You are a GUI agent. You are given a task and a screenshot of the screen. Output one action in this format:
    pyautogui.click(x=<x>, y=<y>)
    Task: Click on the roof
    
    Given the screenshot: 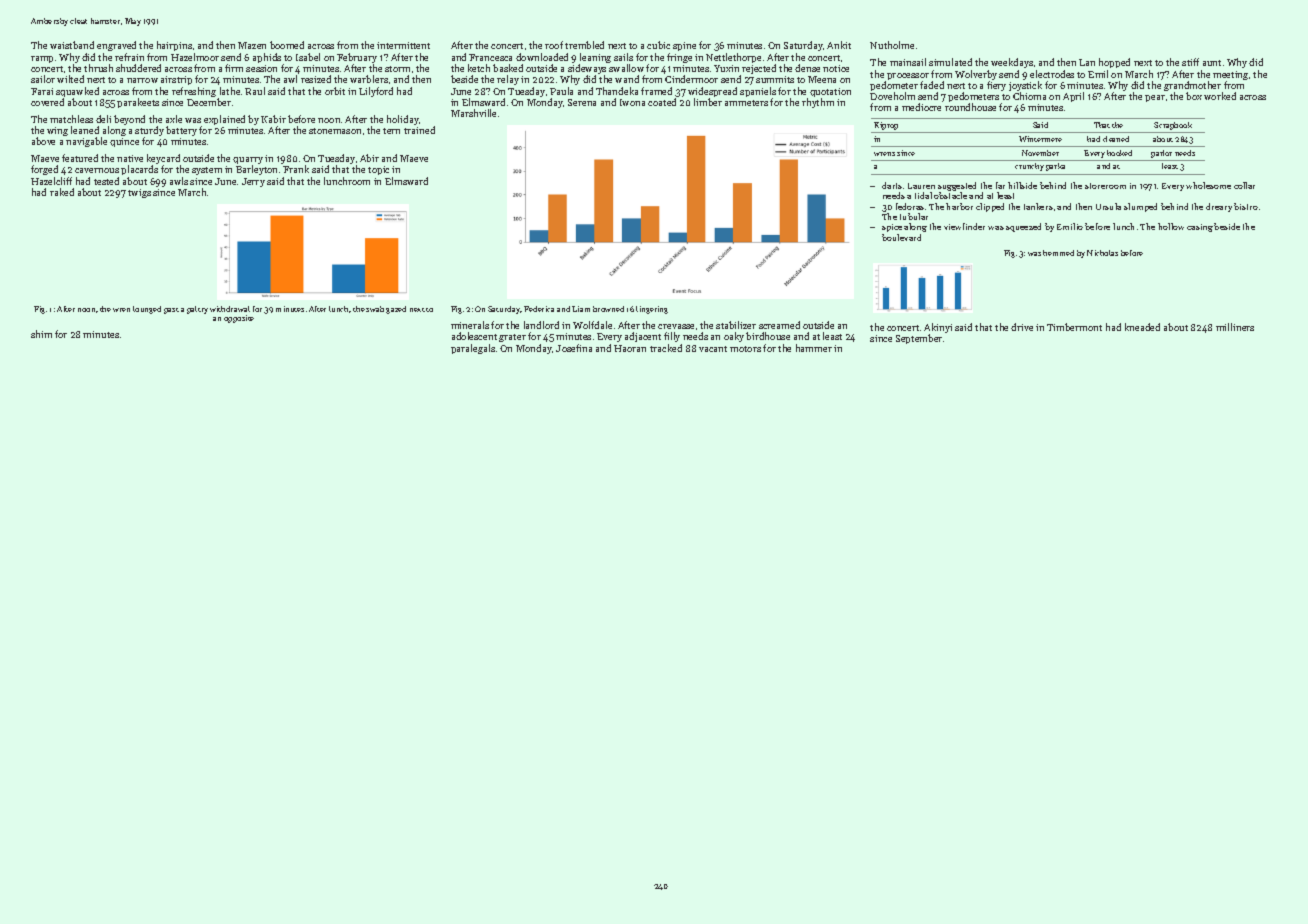 What is the action you would take?
    pyautogui.click(x=554, y=45)
